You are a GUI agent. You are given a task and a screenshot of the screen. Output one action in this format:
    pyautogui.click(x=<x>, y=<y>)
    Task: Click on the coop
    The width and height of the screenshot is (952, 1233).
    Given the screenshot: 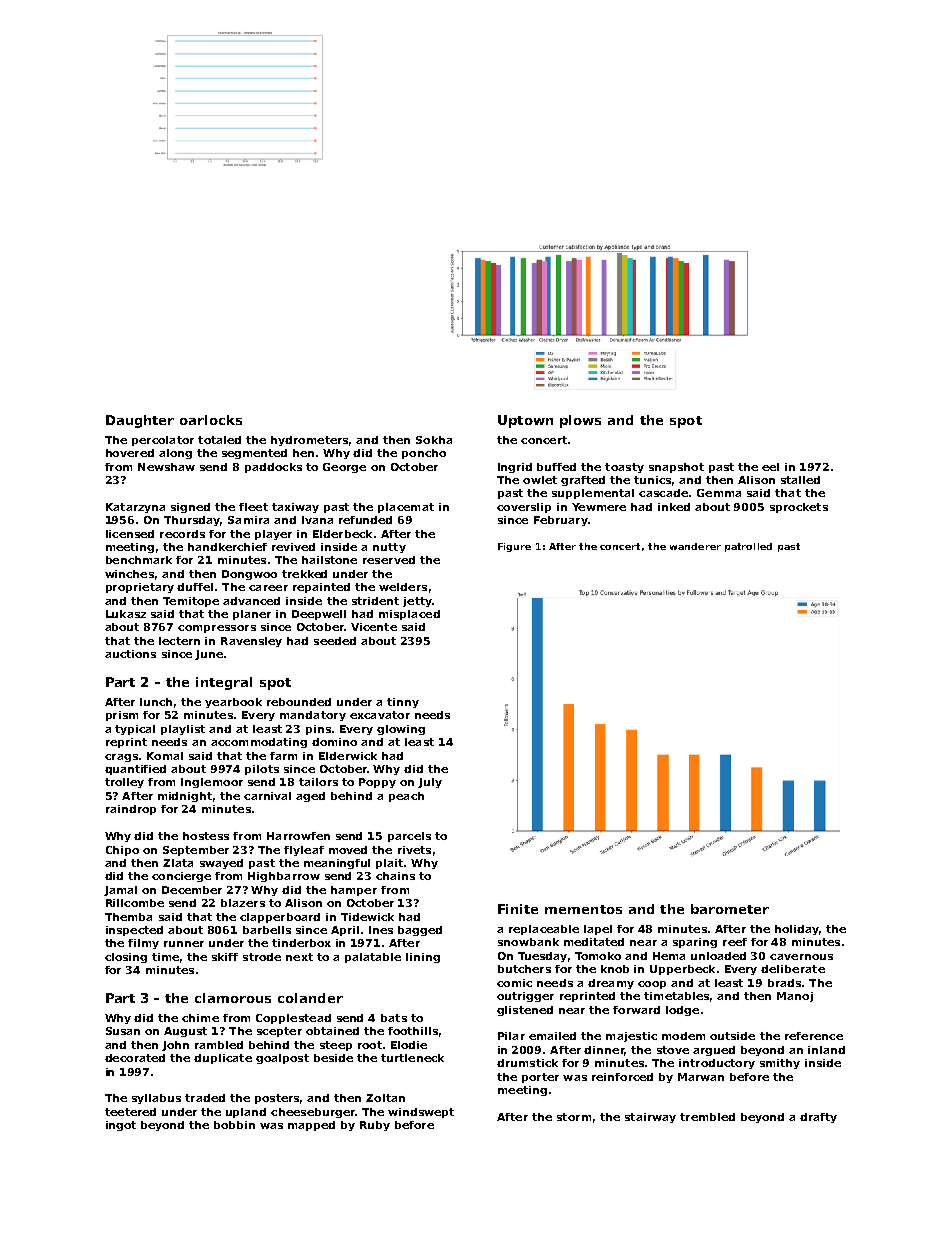 What is the action you would take?
    pyautogui.click(x=652, y=985)
